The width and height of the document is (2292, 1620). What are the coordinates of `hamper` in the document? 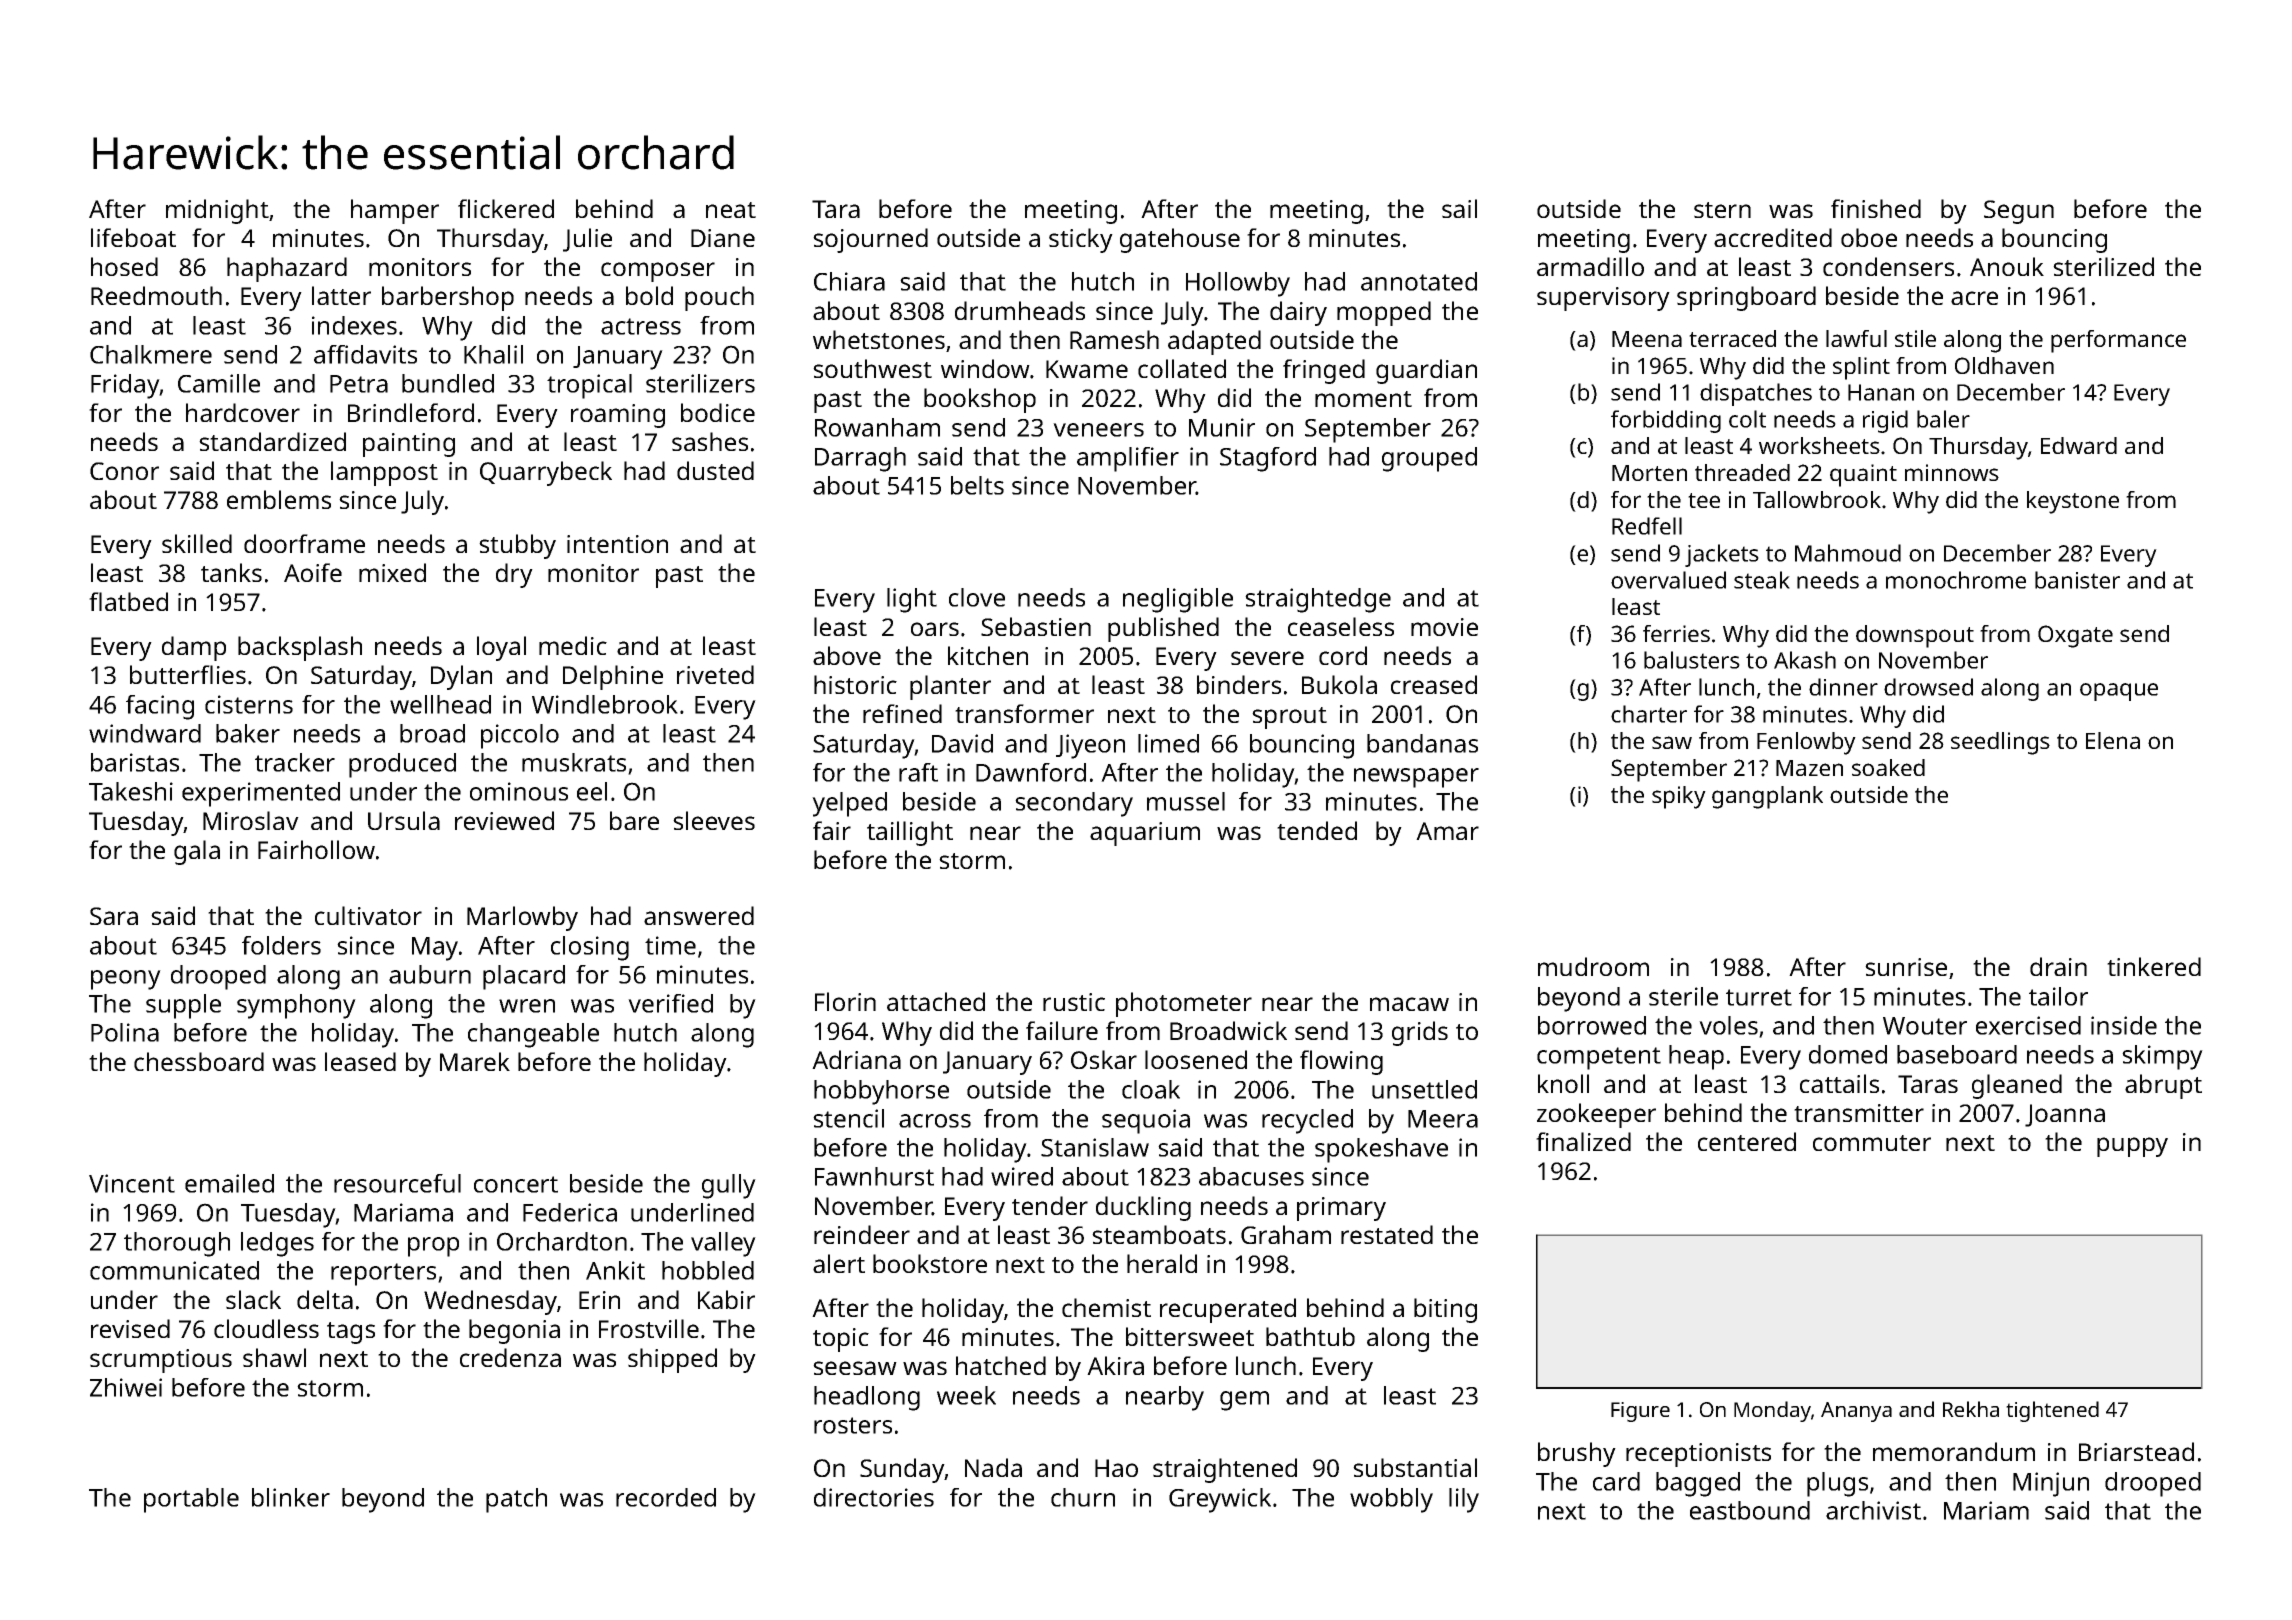 It's located at (395, 211).
